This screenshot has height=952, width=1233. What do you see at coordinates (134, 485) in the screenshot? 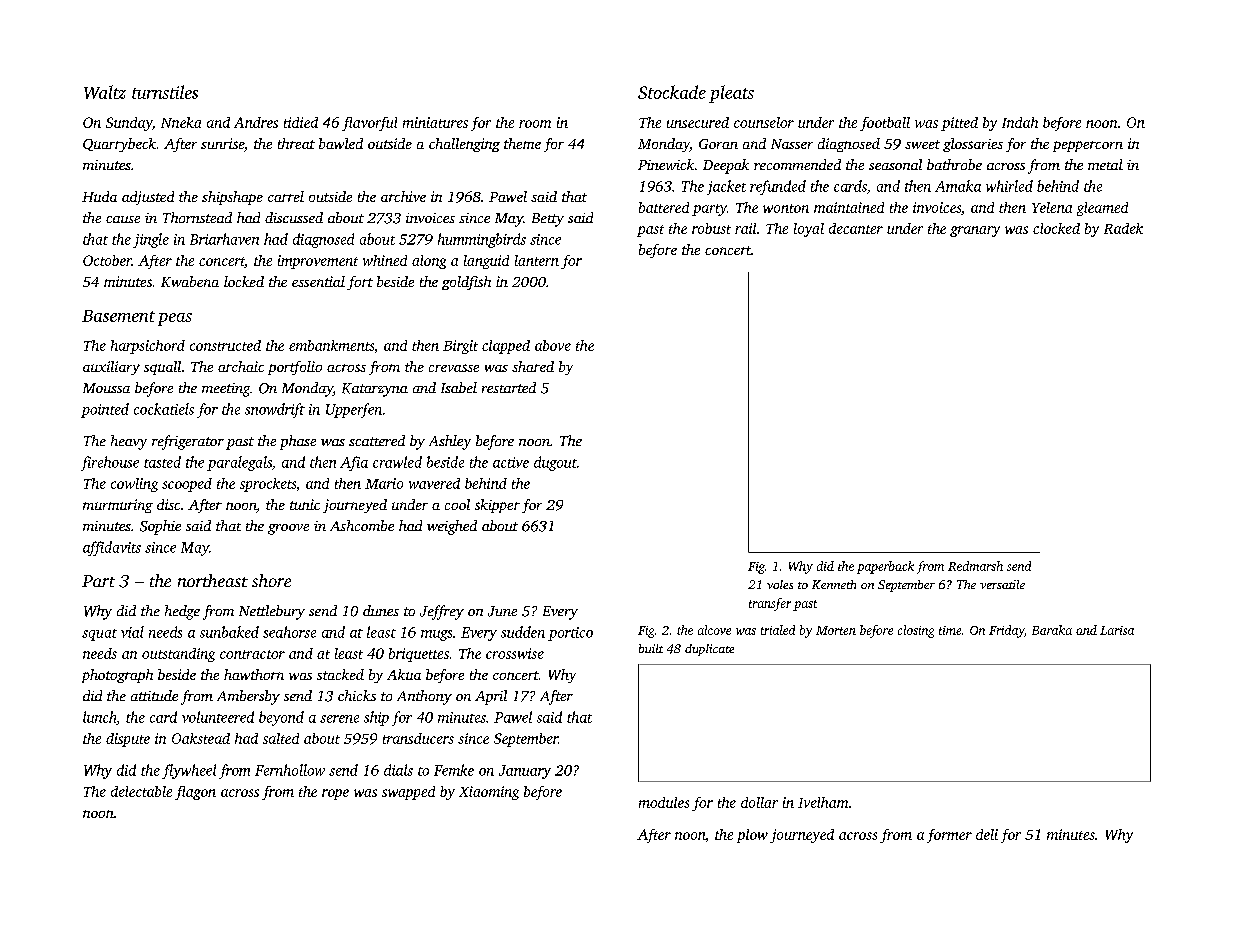
I see `cowling` at bounding box center [134, 485].
